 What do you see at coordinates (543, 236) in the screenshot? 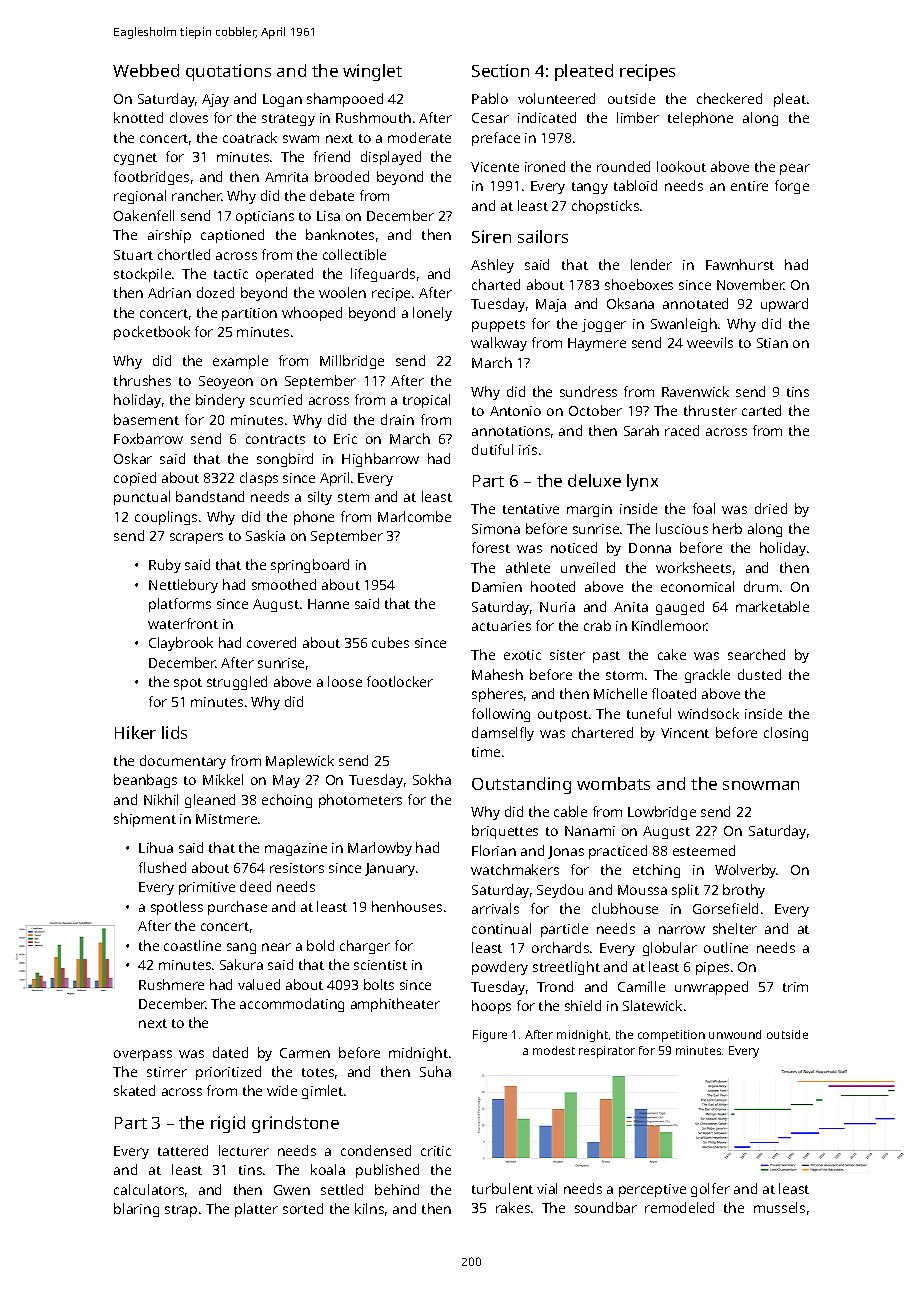
I see `sailors` at bounding box center [543, 236].
